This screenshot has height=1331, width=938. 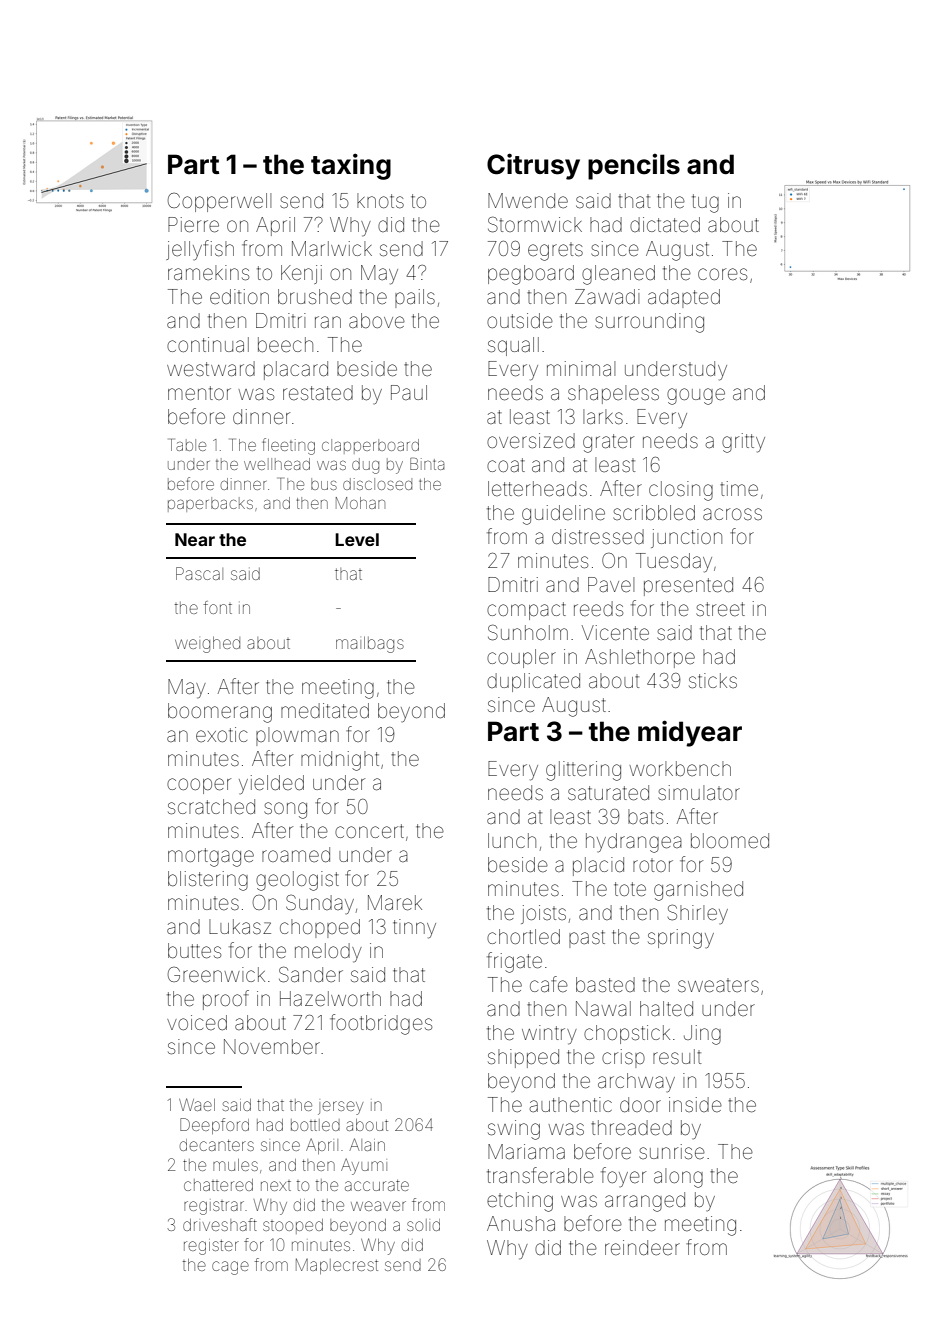 I want to click on cage, so click(x=230, y=1268).
